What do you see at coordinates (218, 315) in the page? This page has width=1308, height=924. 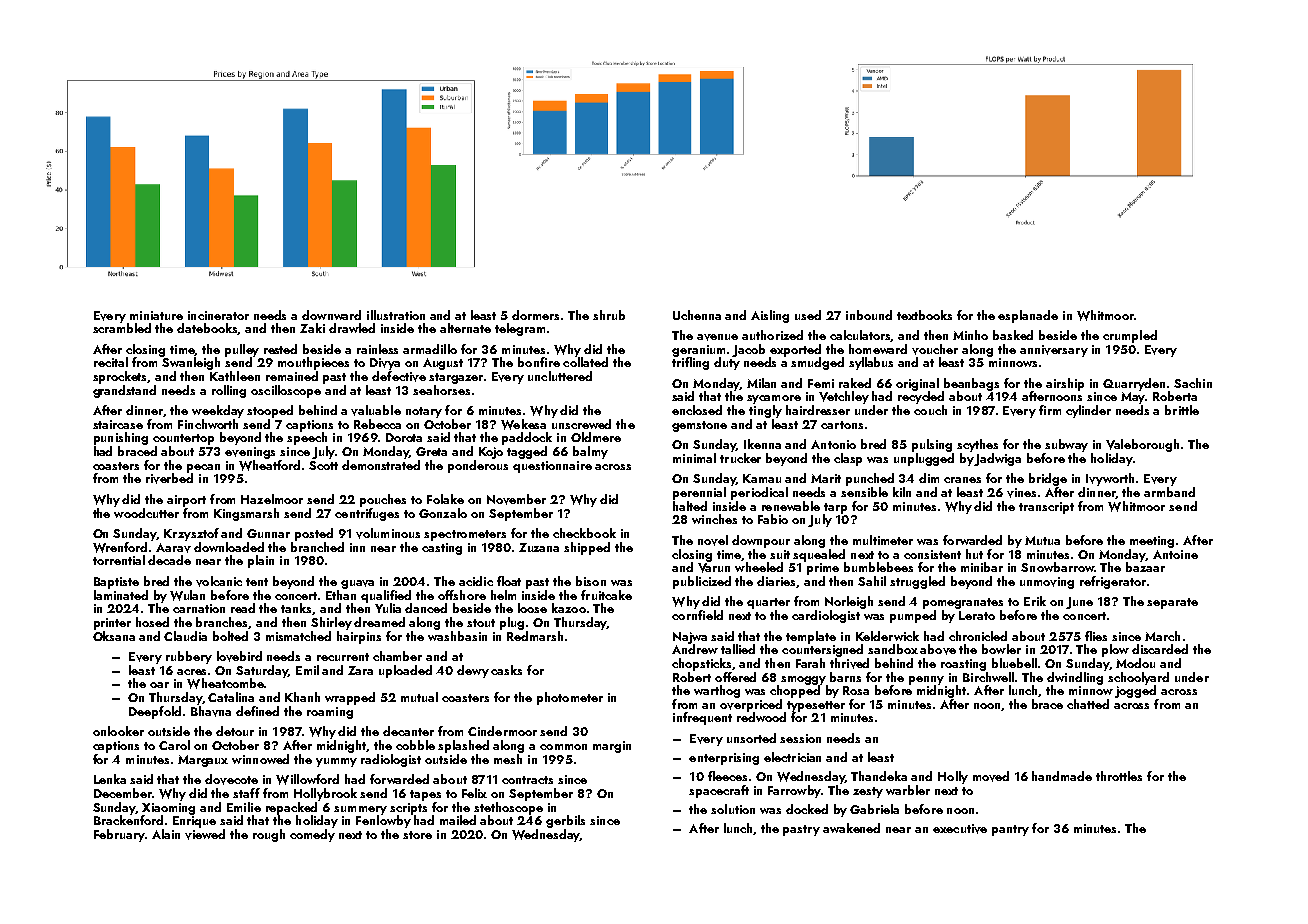 I see `incinerator` at bounding box center [218, 315].
